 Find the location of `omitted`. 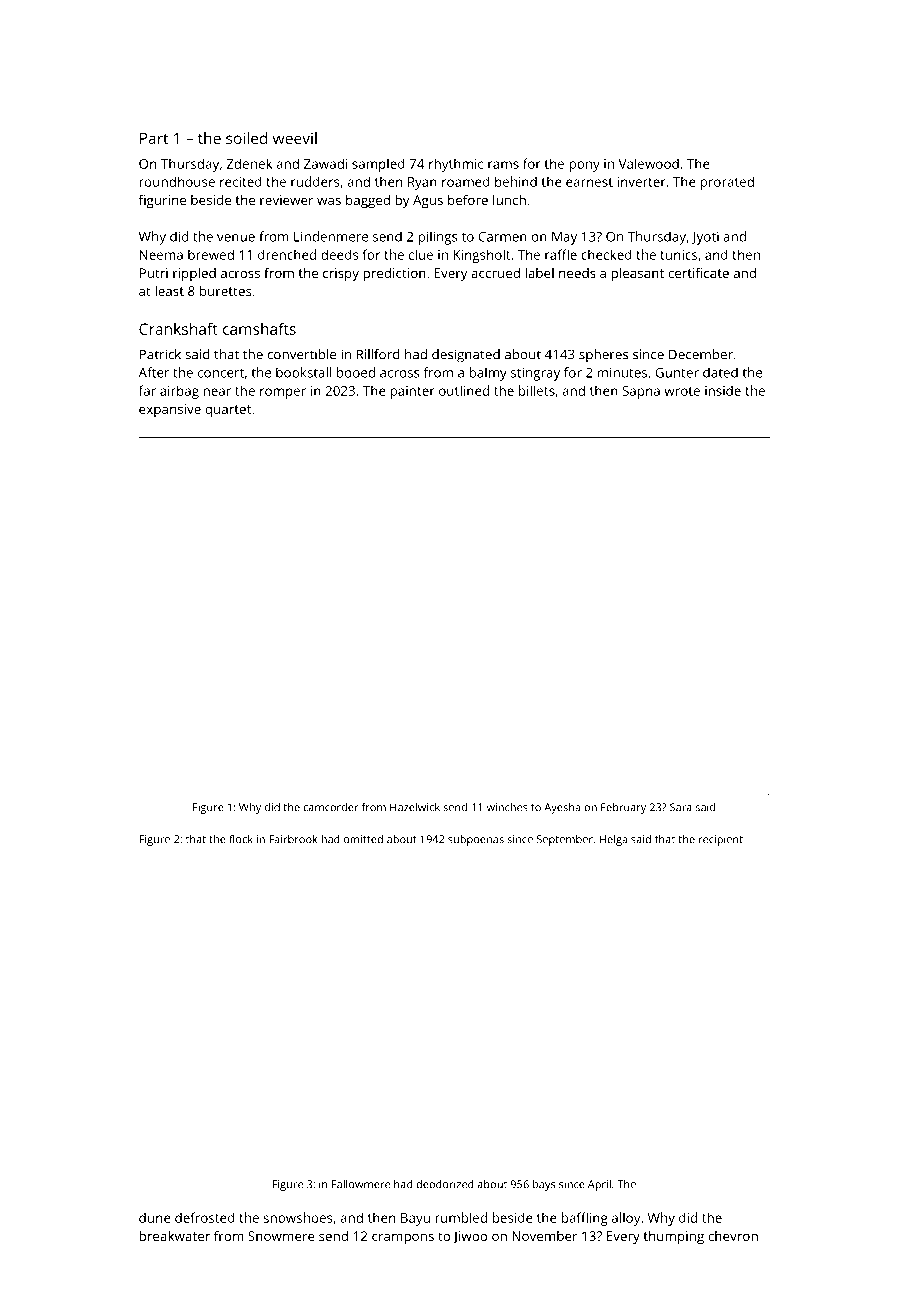

omitted is located at coordinates (363, 839).
